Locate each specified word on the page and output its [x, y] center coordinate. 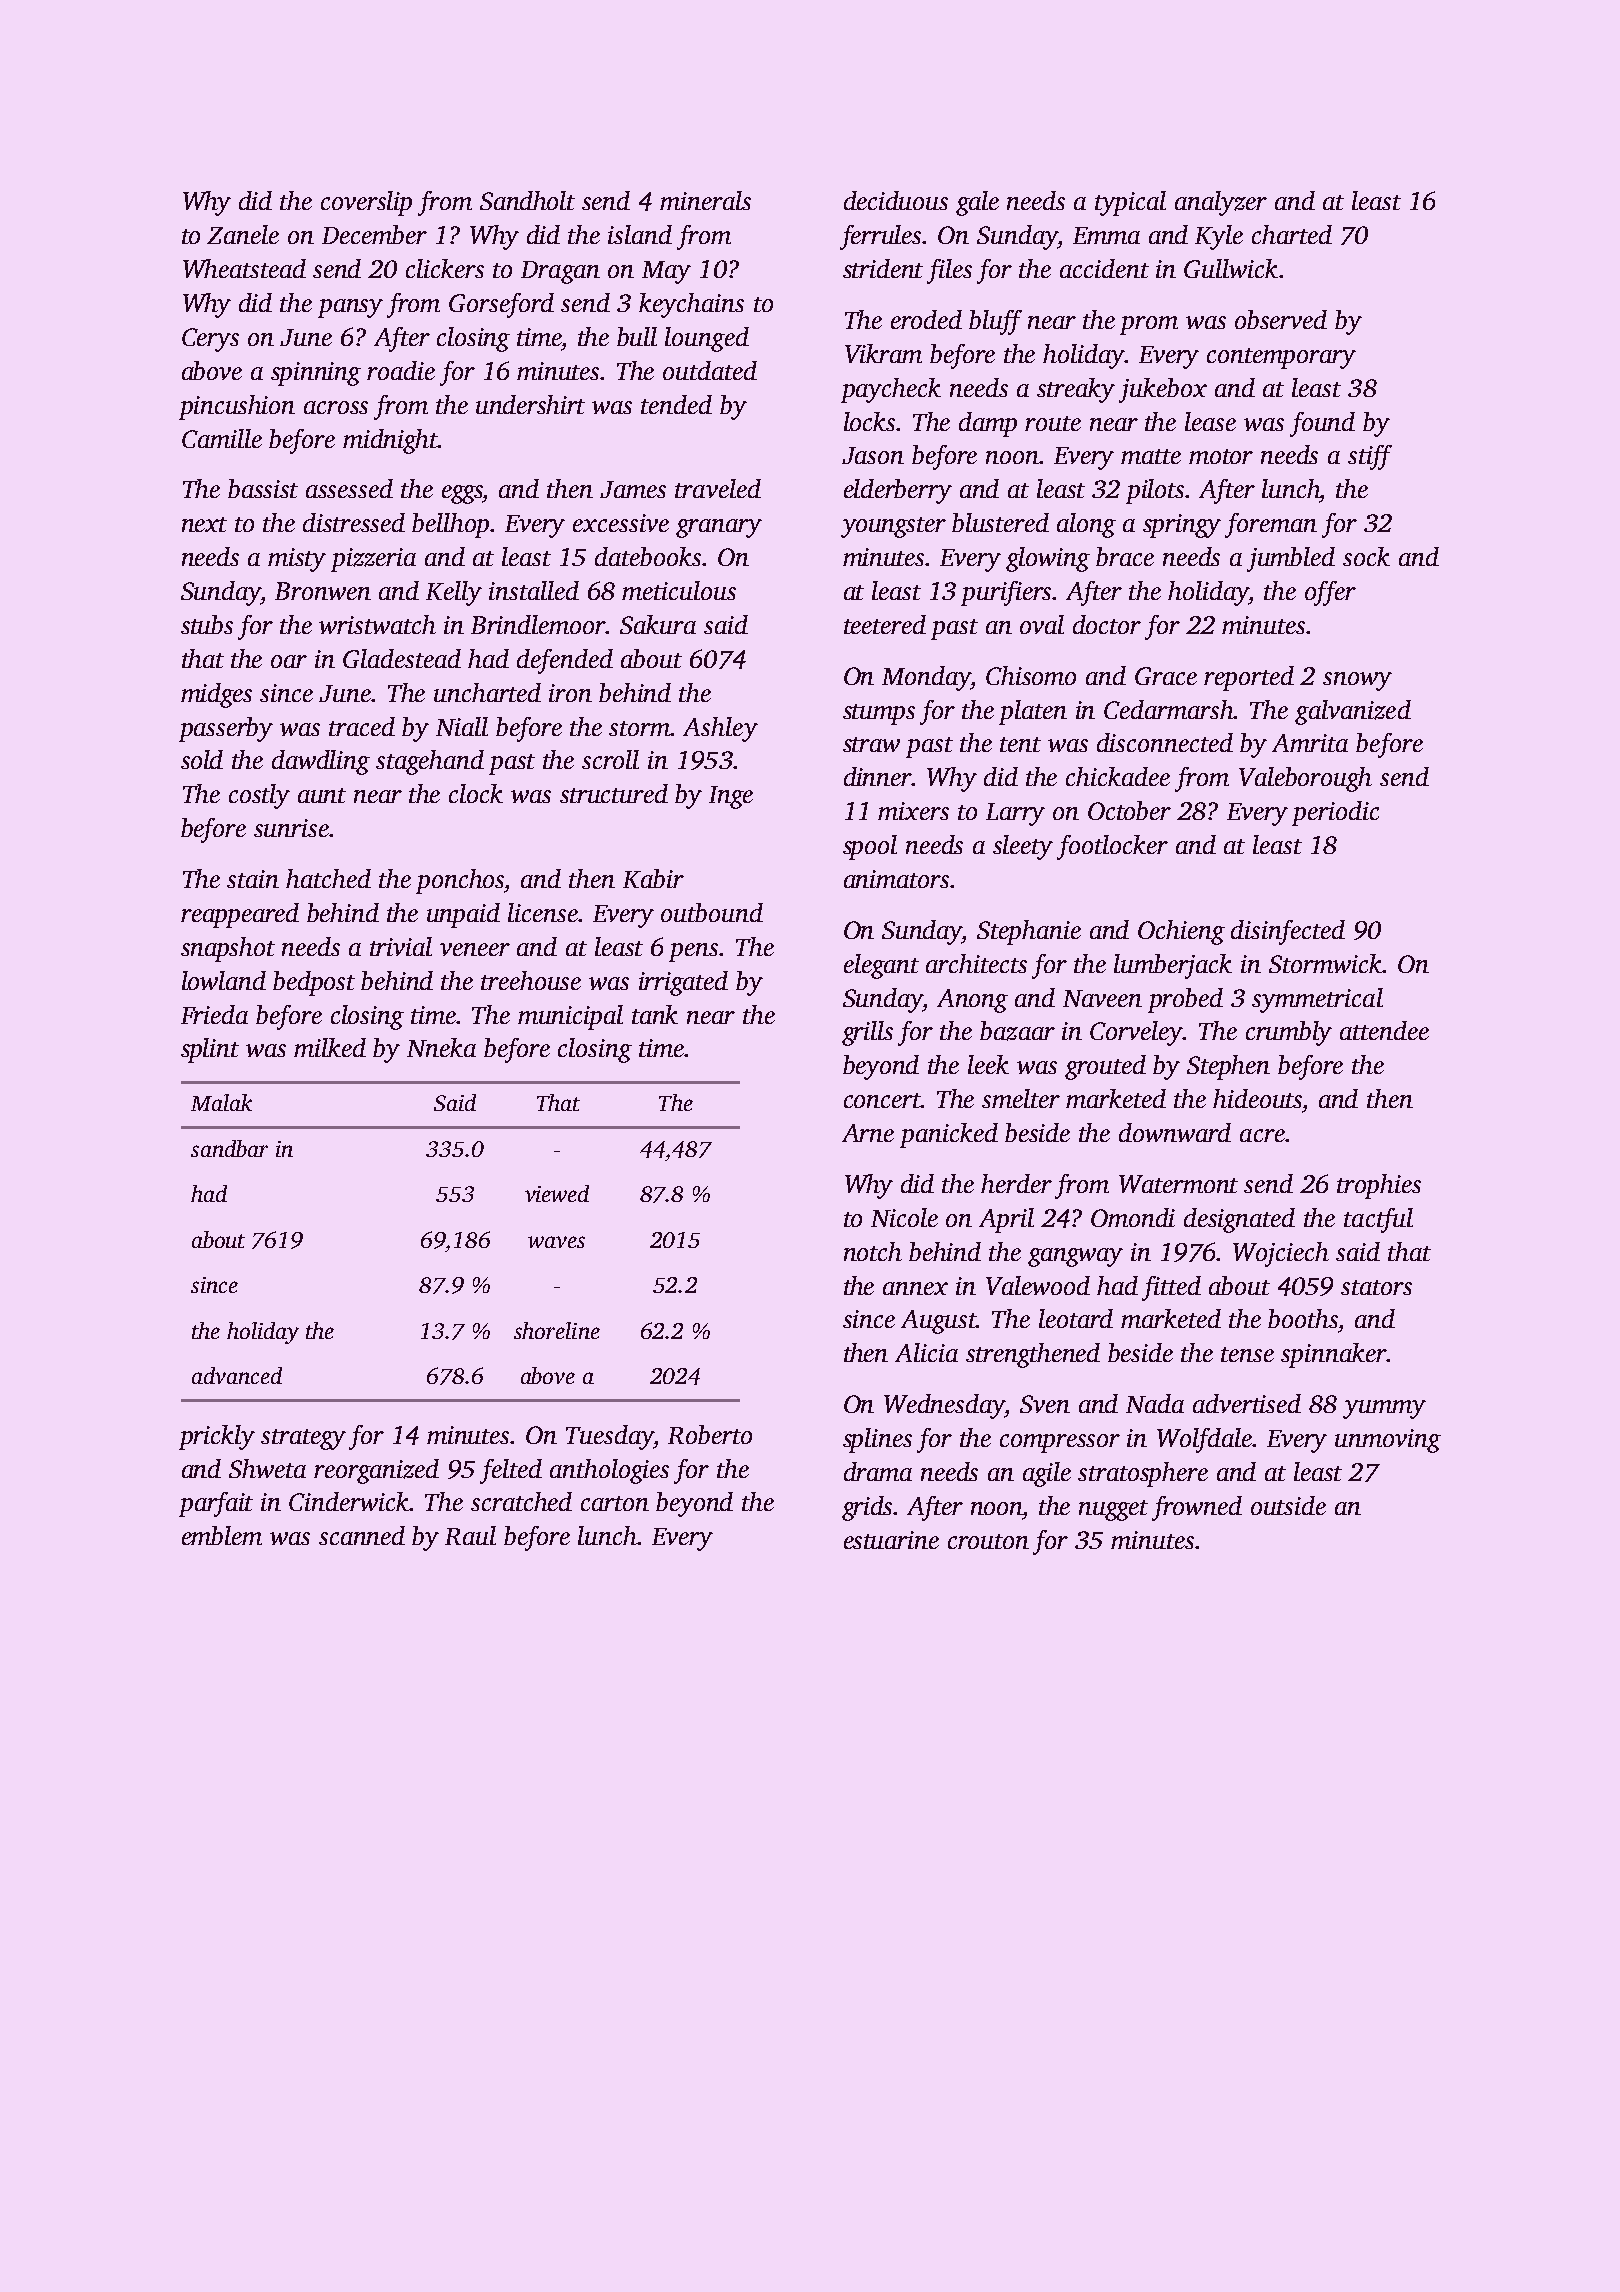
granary [719, 528]
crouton [988, 1541]
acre [1262, 1135]
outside [1288, 1505]
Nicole [904, 1217]
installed [534, 590]
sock [1366, 556]
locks [870, 421]
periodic [1335, 813]
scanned [362, 1535]
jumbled [1291, 559]
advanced [237, 1375]
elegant [881, 966]
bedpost [314, 983]
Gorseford [501, 305]
